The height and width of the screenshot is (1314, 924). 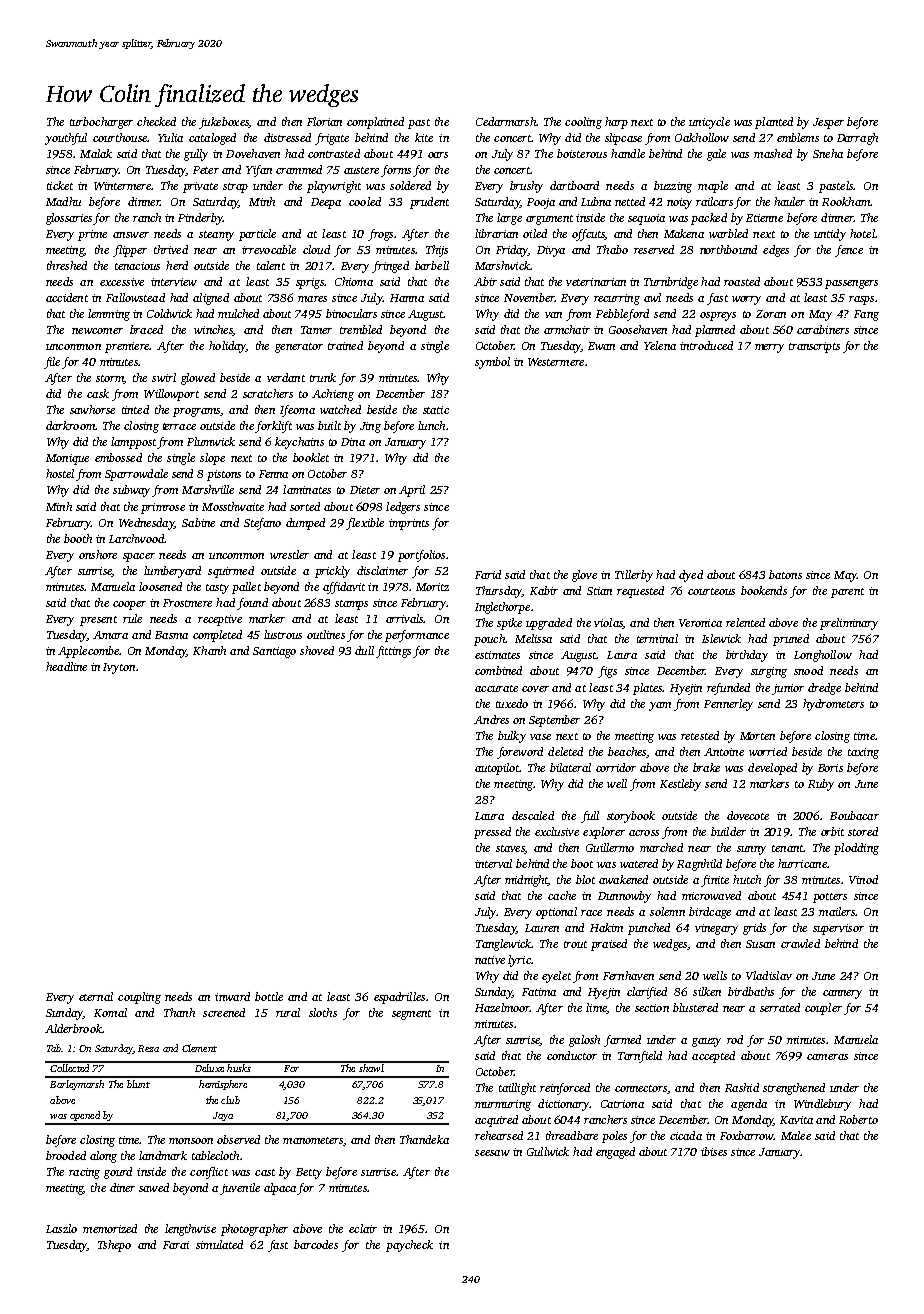 What do you see at coordinates (714, 1151) in the screenshot?
I see `ibises` at bounding box center [714, 1151].
